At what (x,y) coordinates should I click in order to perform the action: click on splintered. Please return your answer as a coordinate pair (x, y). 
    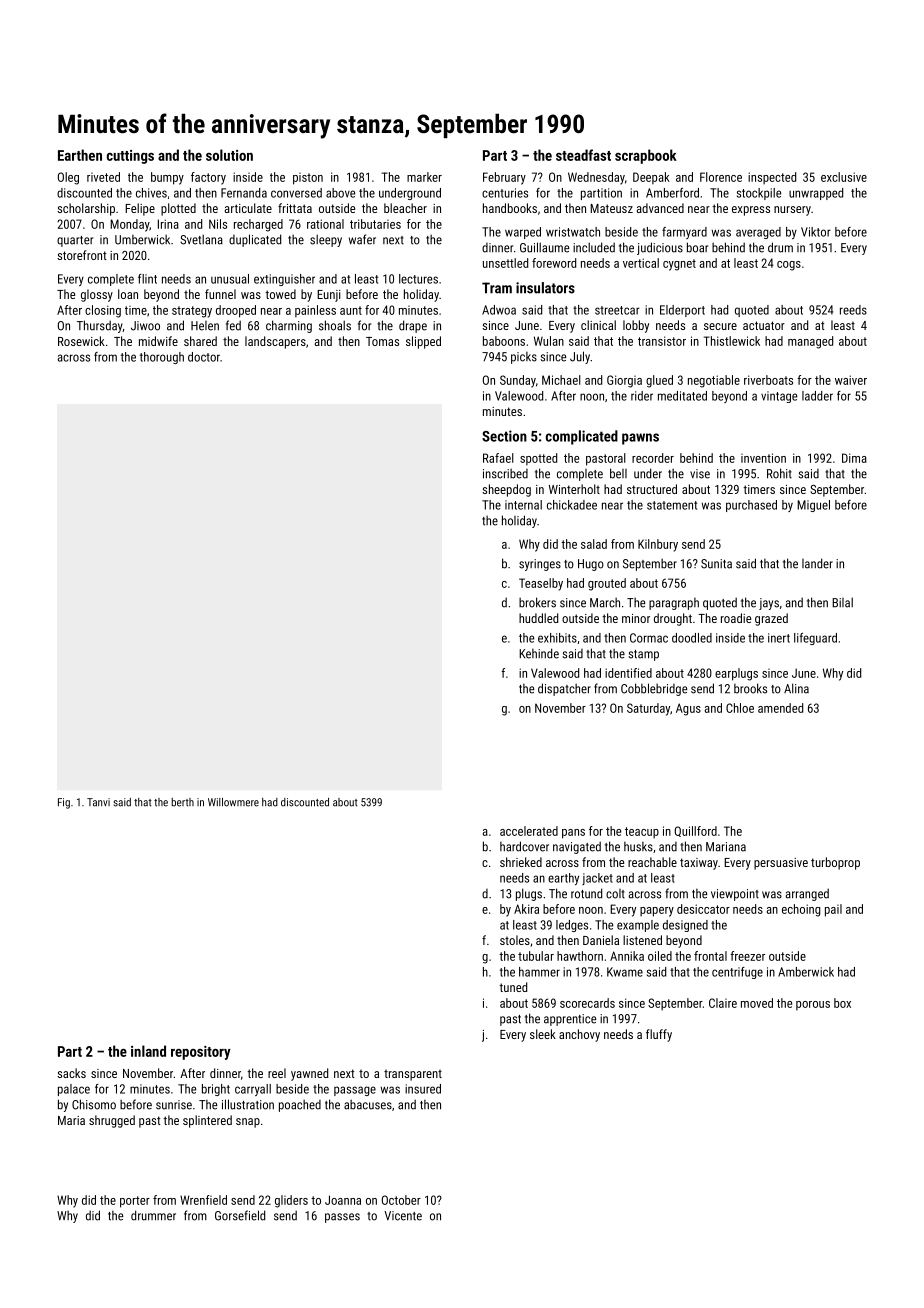
    Looking at the image, I should click on (207, 1121).
